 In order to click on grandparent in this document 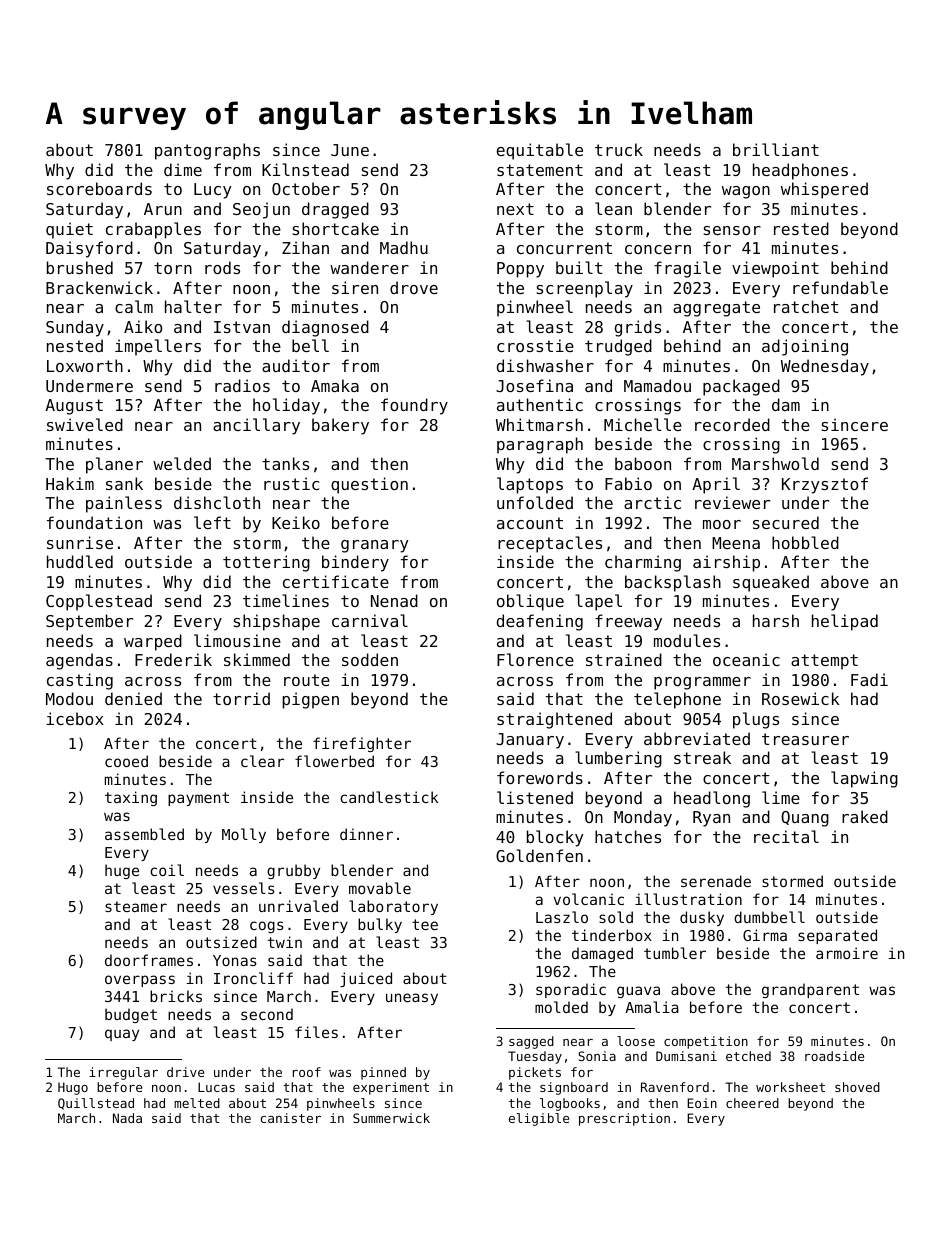, I will do `click(810, 990)`.
